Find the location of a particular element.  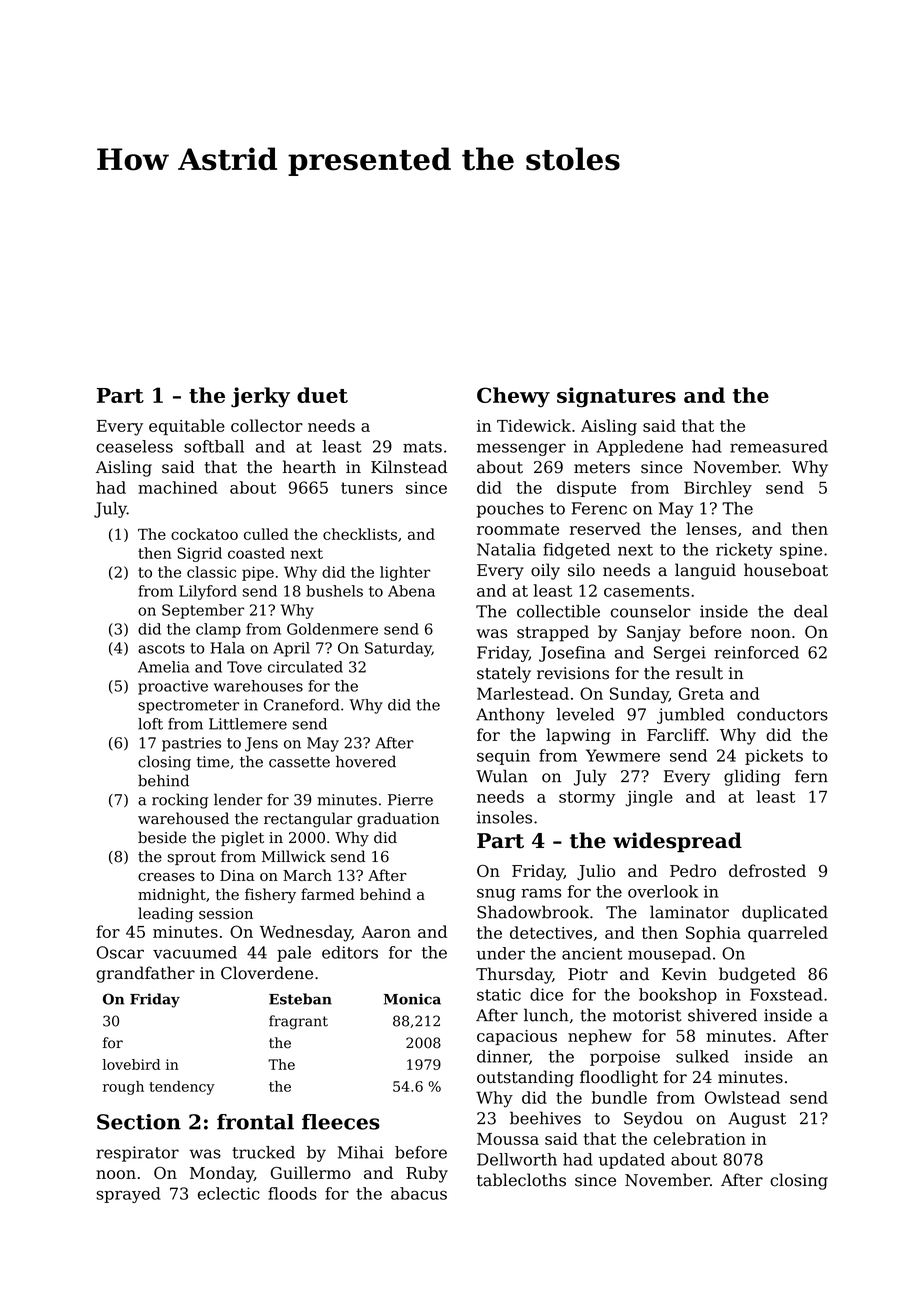

machined is located at coordinates (178, 487).
